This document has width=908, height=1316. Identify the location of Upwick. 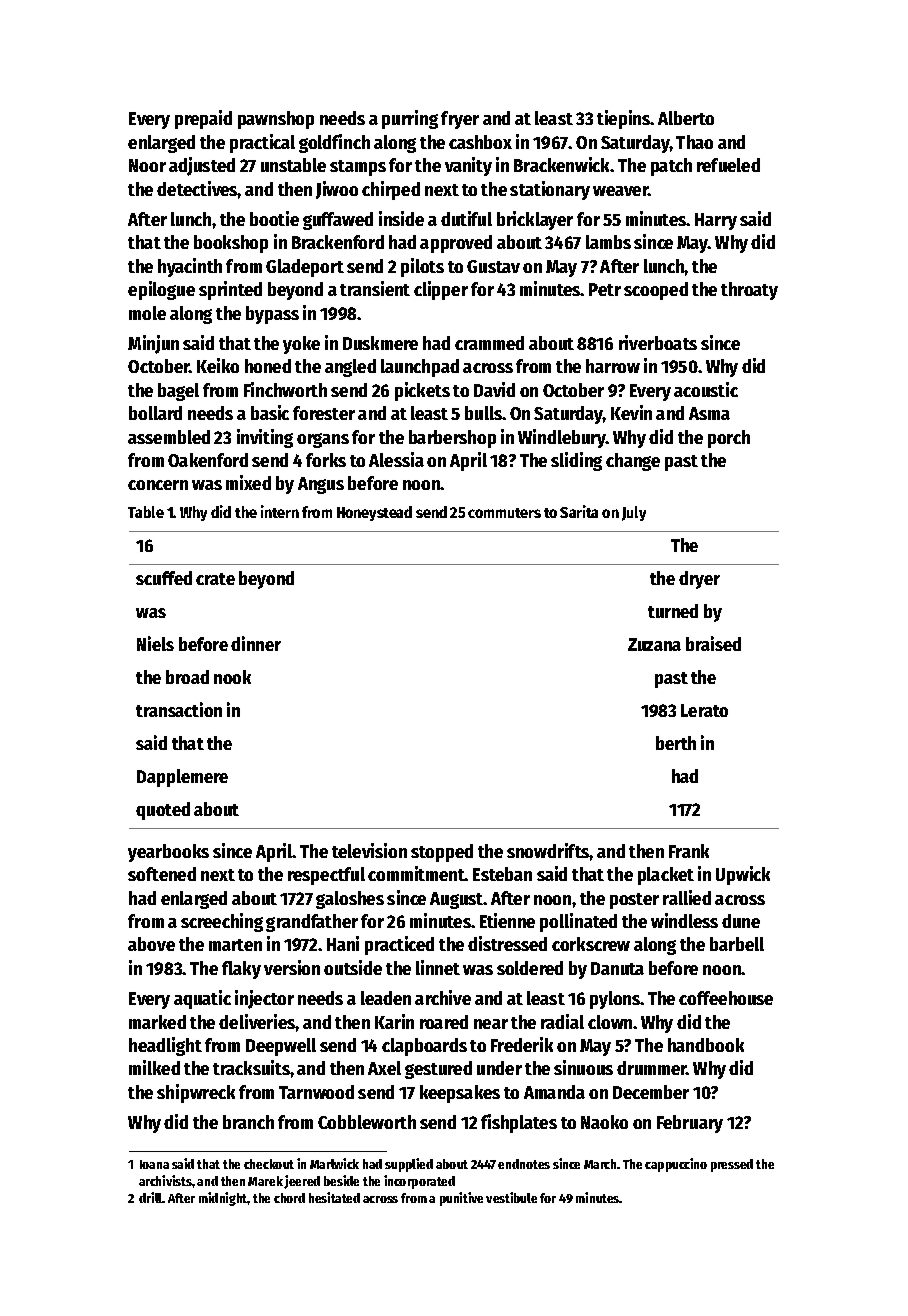
(743, 875).
